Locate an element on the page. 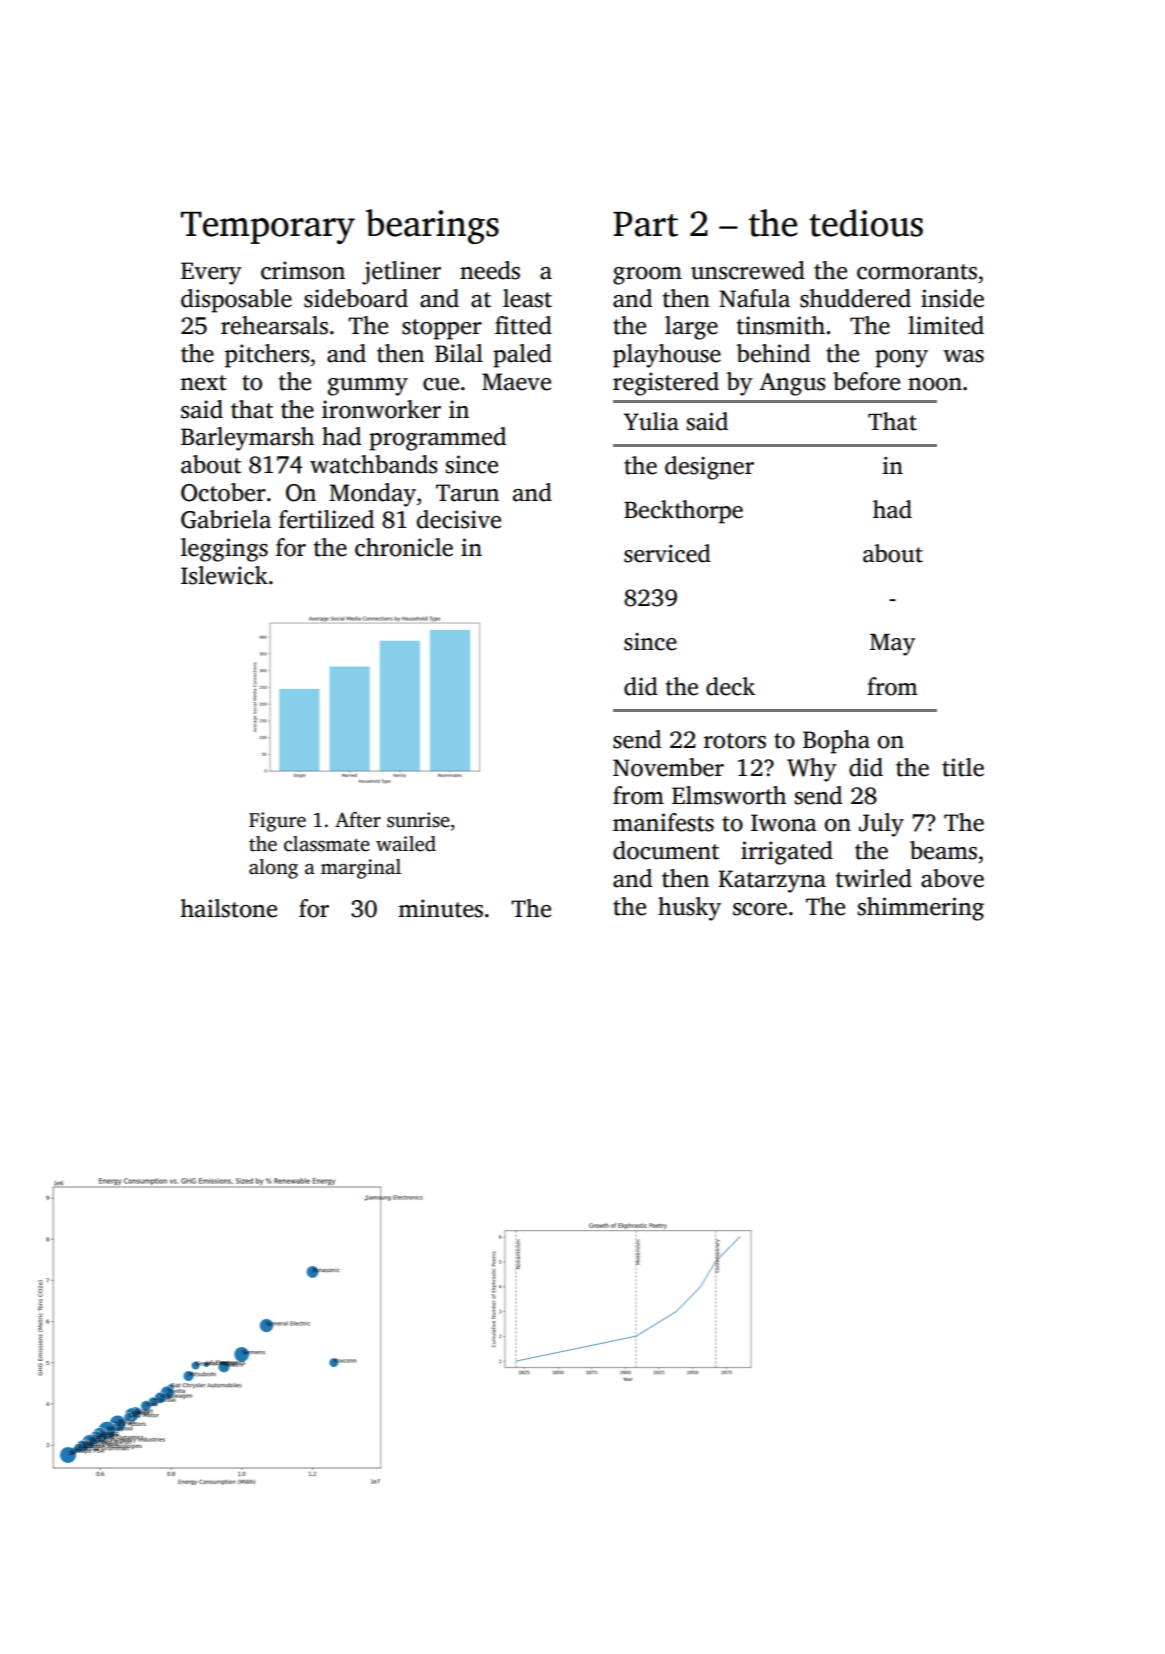 The image size is (1165, 1654). groom is located at coordinates (647, 276).
